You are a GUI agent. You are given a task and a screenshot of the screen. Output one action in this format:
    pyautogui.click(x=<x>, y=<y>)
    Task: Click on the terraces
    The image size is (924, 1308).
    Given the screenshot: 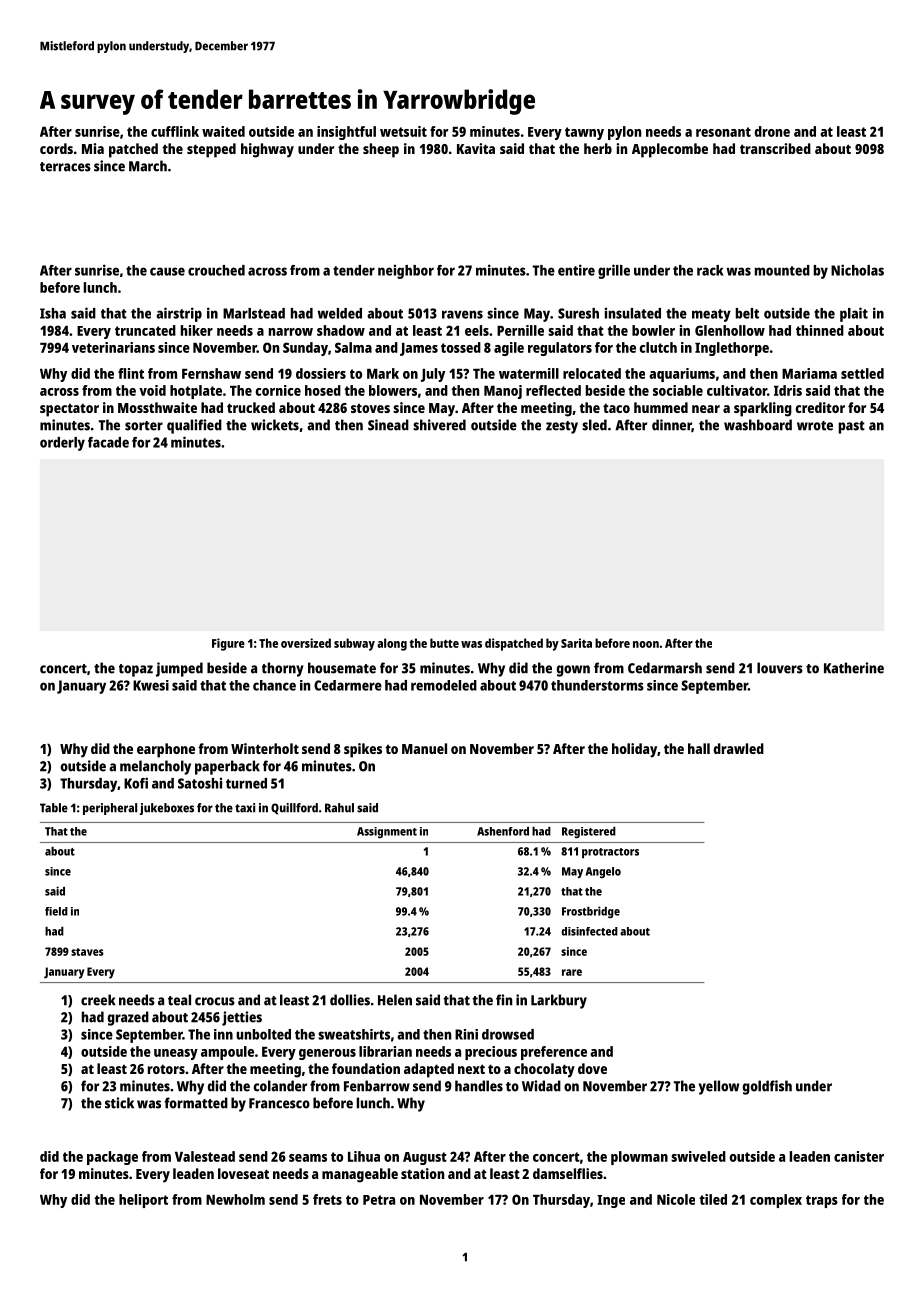 What is the action you would take?
    pyautogui.click(x=65, y=167)
